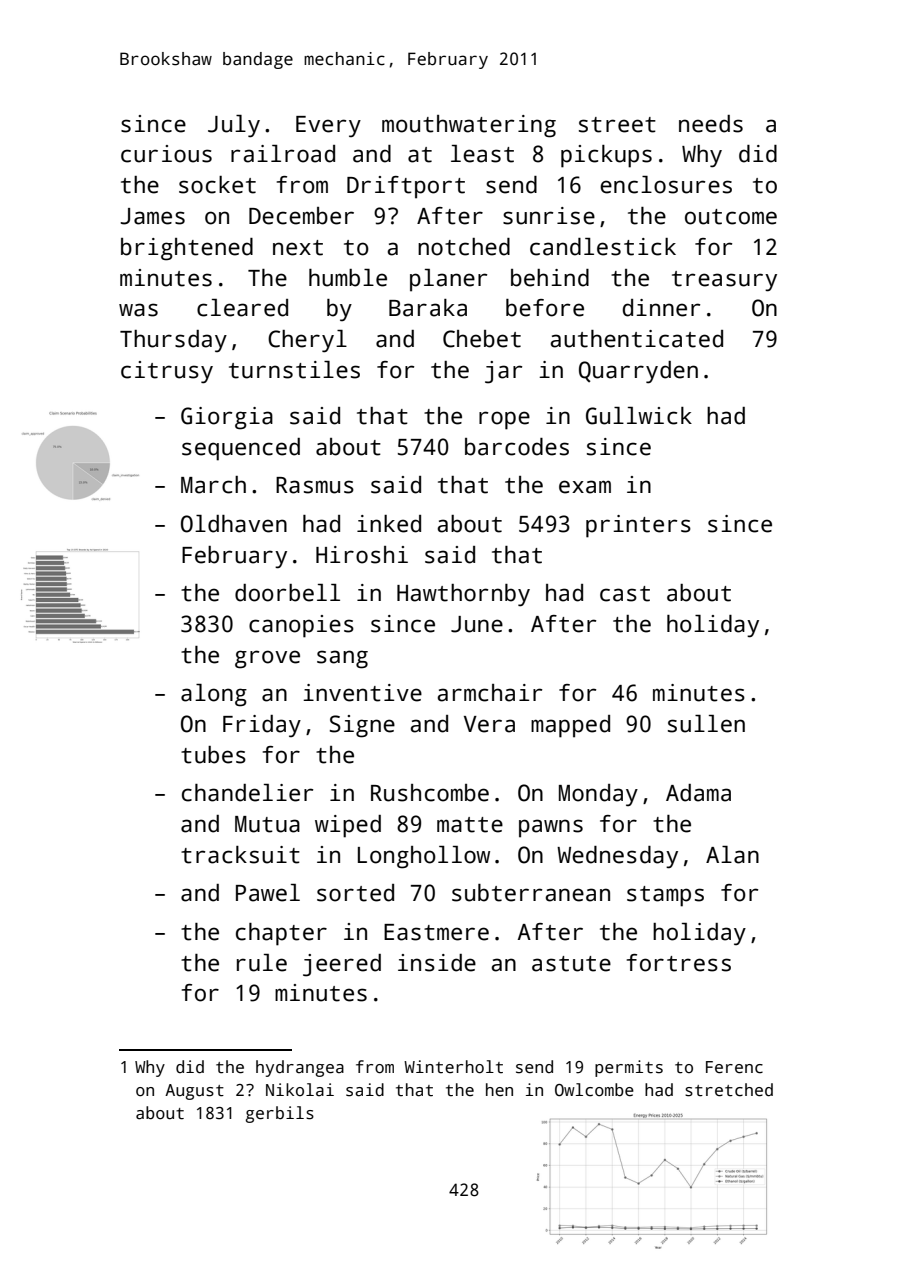 This image has height=1274, width=898. I want to click on printers, so click(638, 526).
